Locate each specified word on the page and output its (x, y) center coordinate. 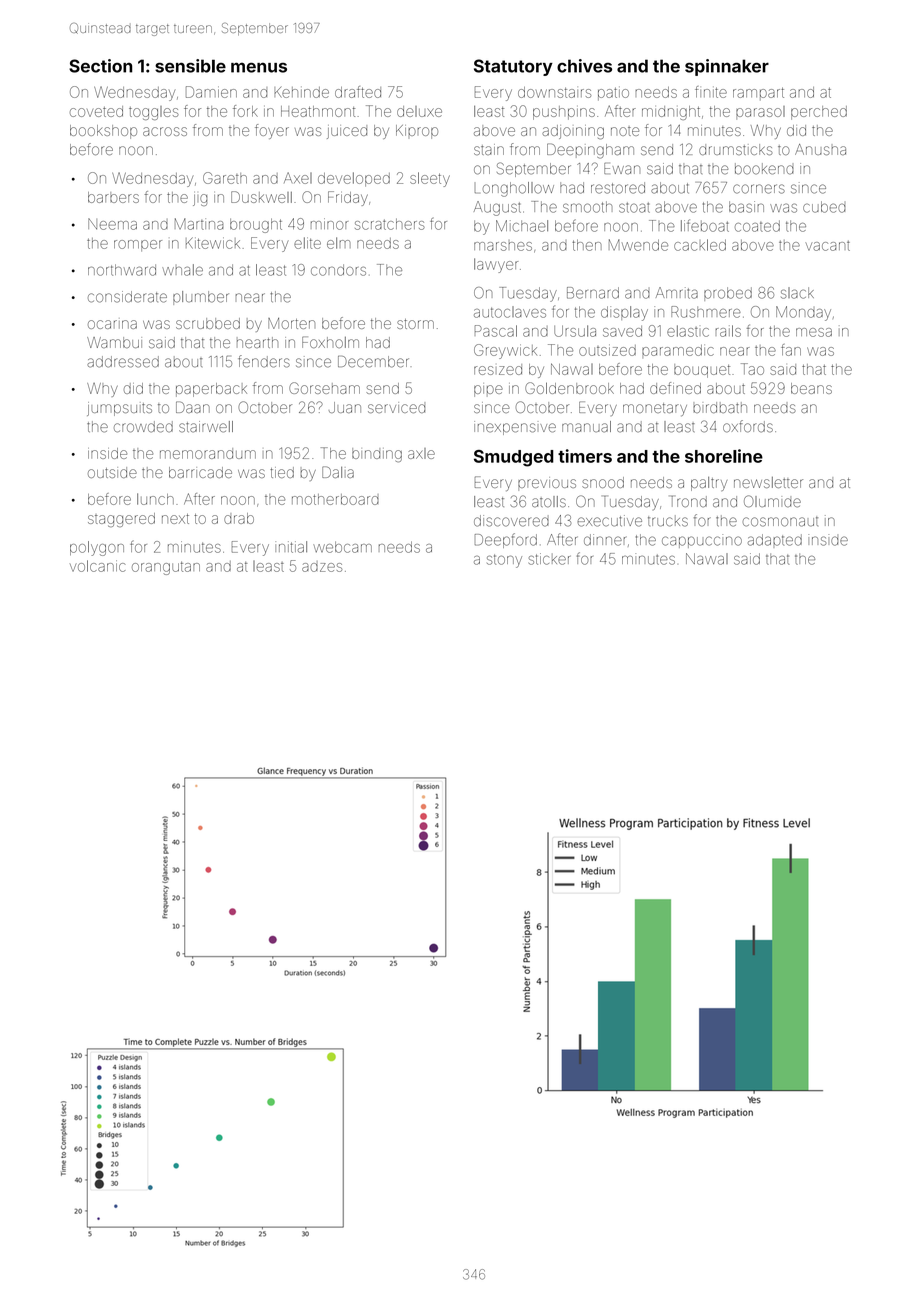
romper (138, 245)
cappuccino (702, 541)
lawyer (496, 265)
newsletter (768, 482)
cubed (824, 207)
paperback (211, 390)
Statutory (513, 67)
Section (100, 66)
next (175, 519)
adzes (322, 566)
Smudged (514, 458)
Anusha (820, 149)
